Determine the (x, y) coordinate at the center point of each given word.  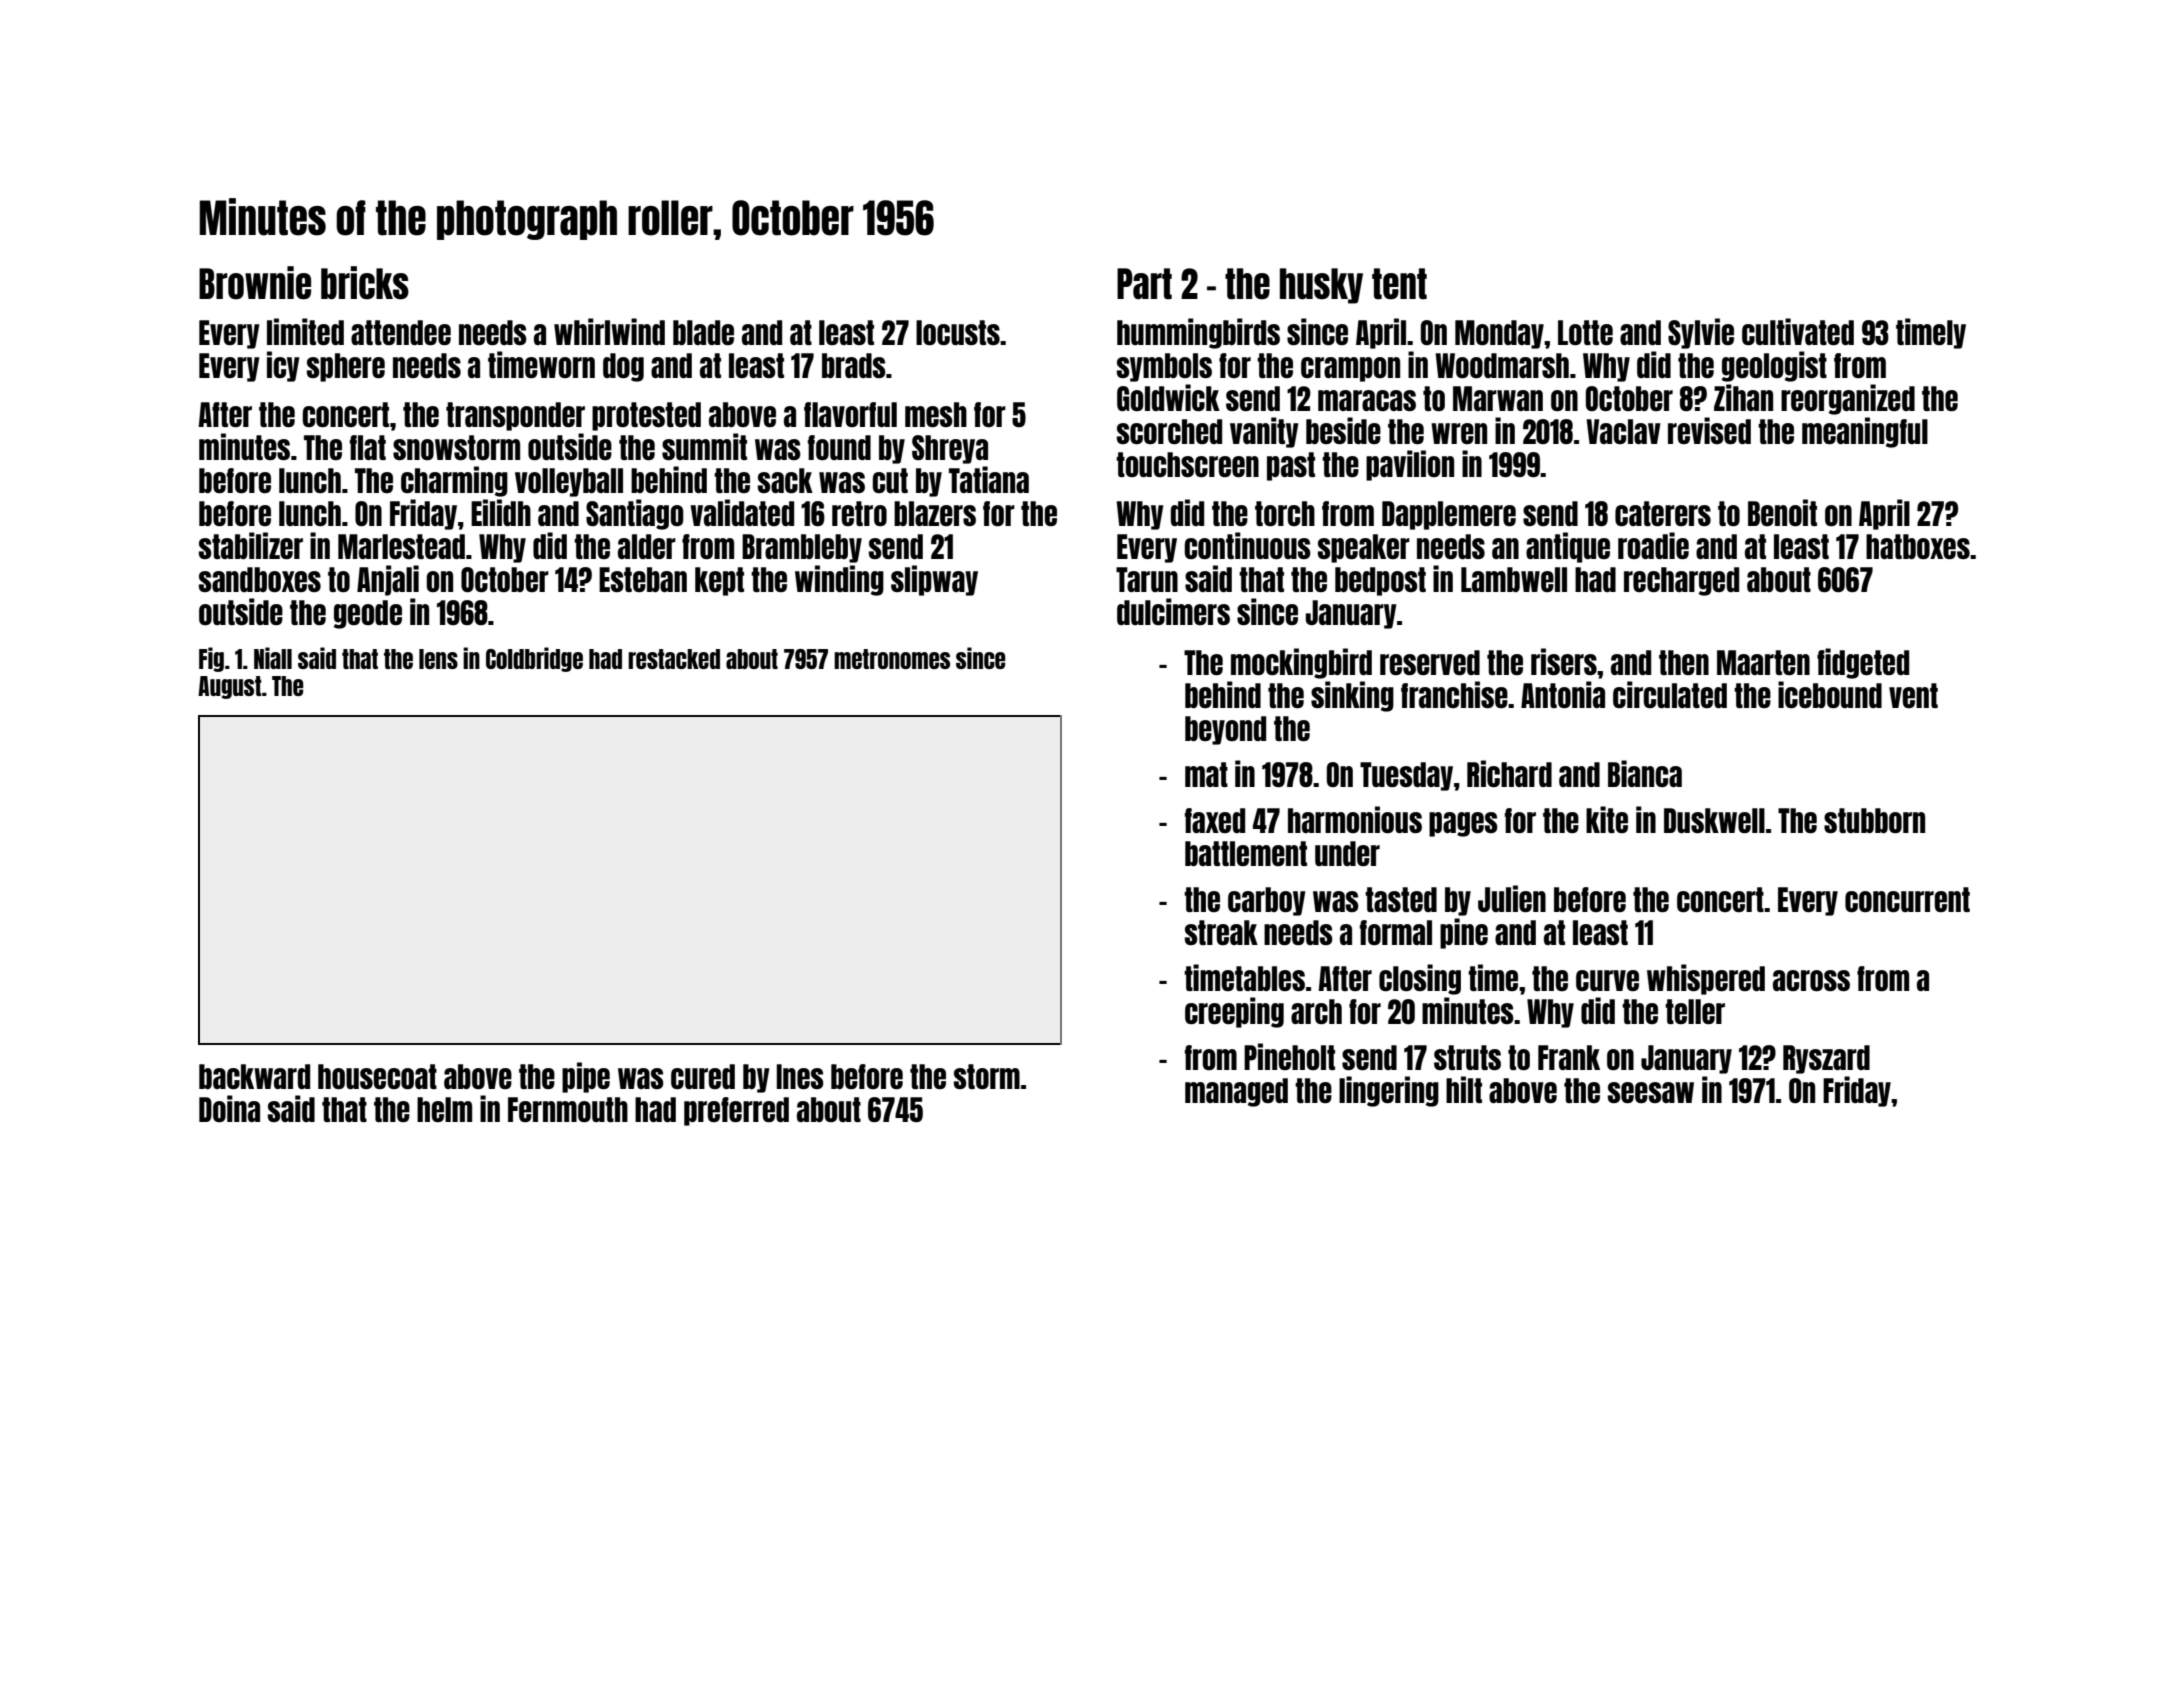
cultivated (1798, 331)
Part (1144, 284)
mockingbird (1301, 663)
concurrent (1907, 899)
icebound (1830, 694)
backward (254, 1076)
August (230, 687)
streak (1221, 932)
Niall (273, 658)
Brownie (255, 283)
